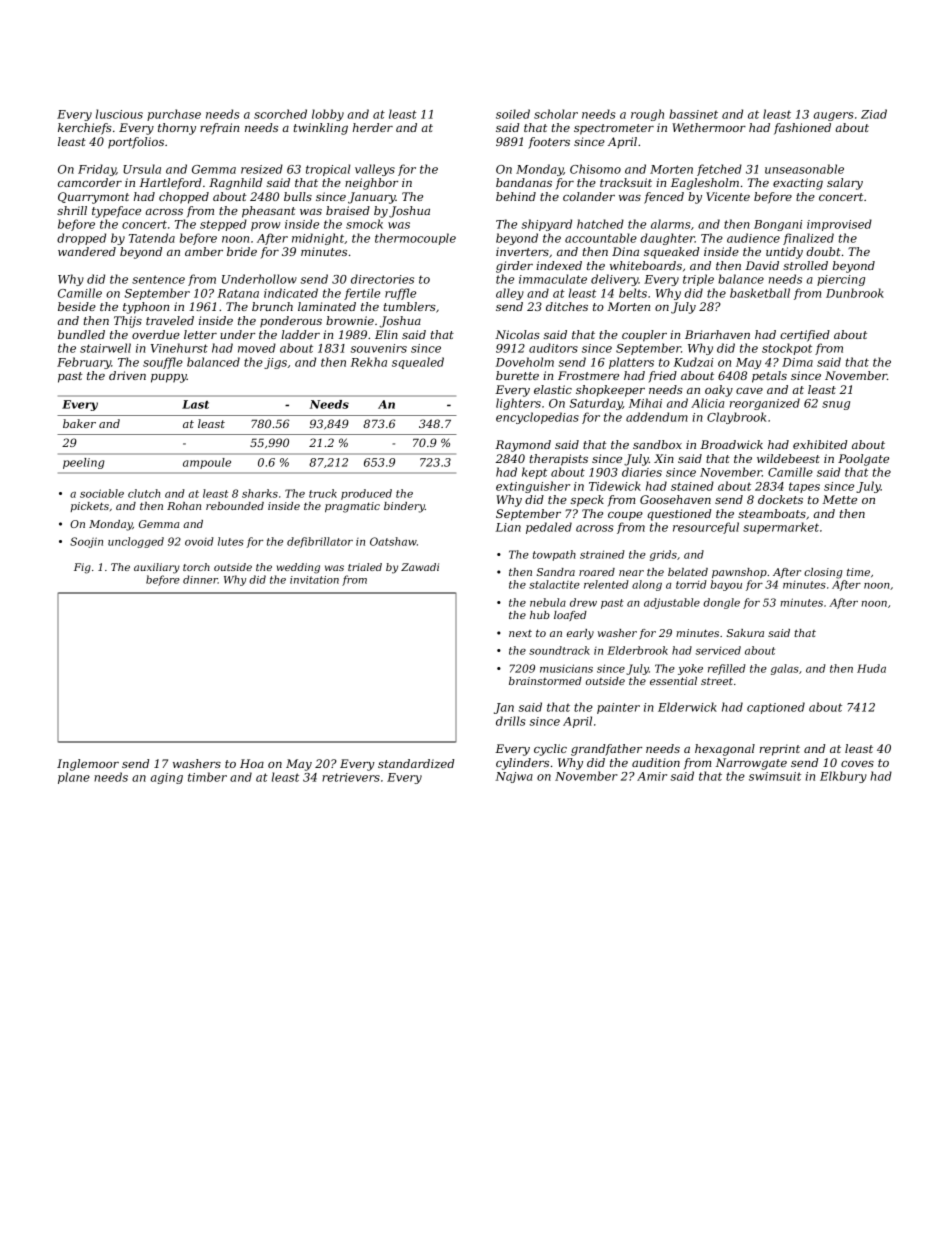 The width and height of the screenshot is (952, 1233). Describe the element at coordinates (760, 293) in the screenshot. I see `basketball` at that location.
